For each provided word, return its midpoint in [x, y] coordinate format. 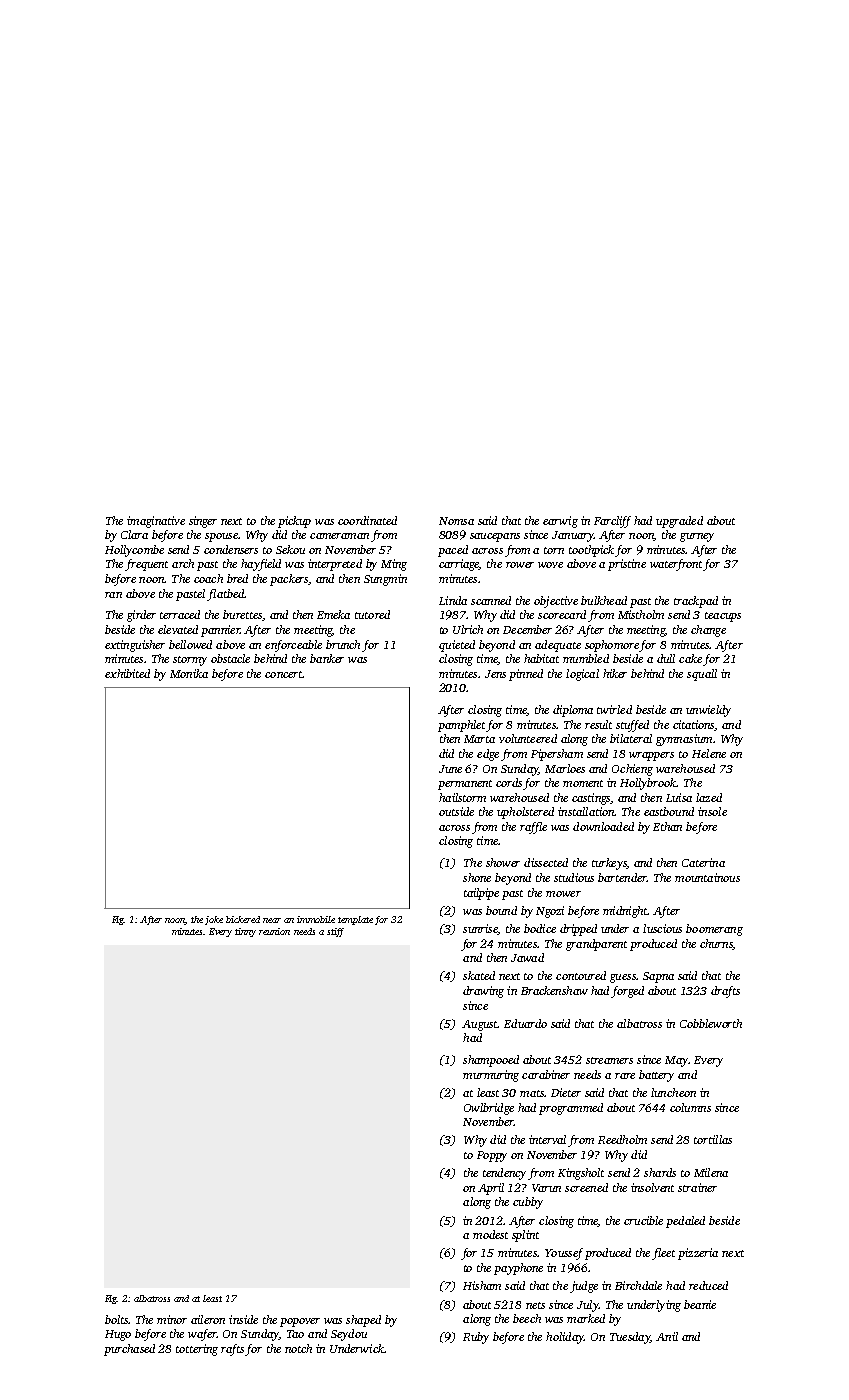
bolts [116, 1319]
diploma [573, 711]
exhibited [127, 673]
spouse [221, 537]
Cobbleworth [711, 1023]
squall [702, 675]
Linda [453, 600]
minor [172, 1319]
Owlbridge [489, 1109]
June [450, 769]
